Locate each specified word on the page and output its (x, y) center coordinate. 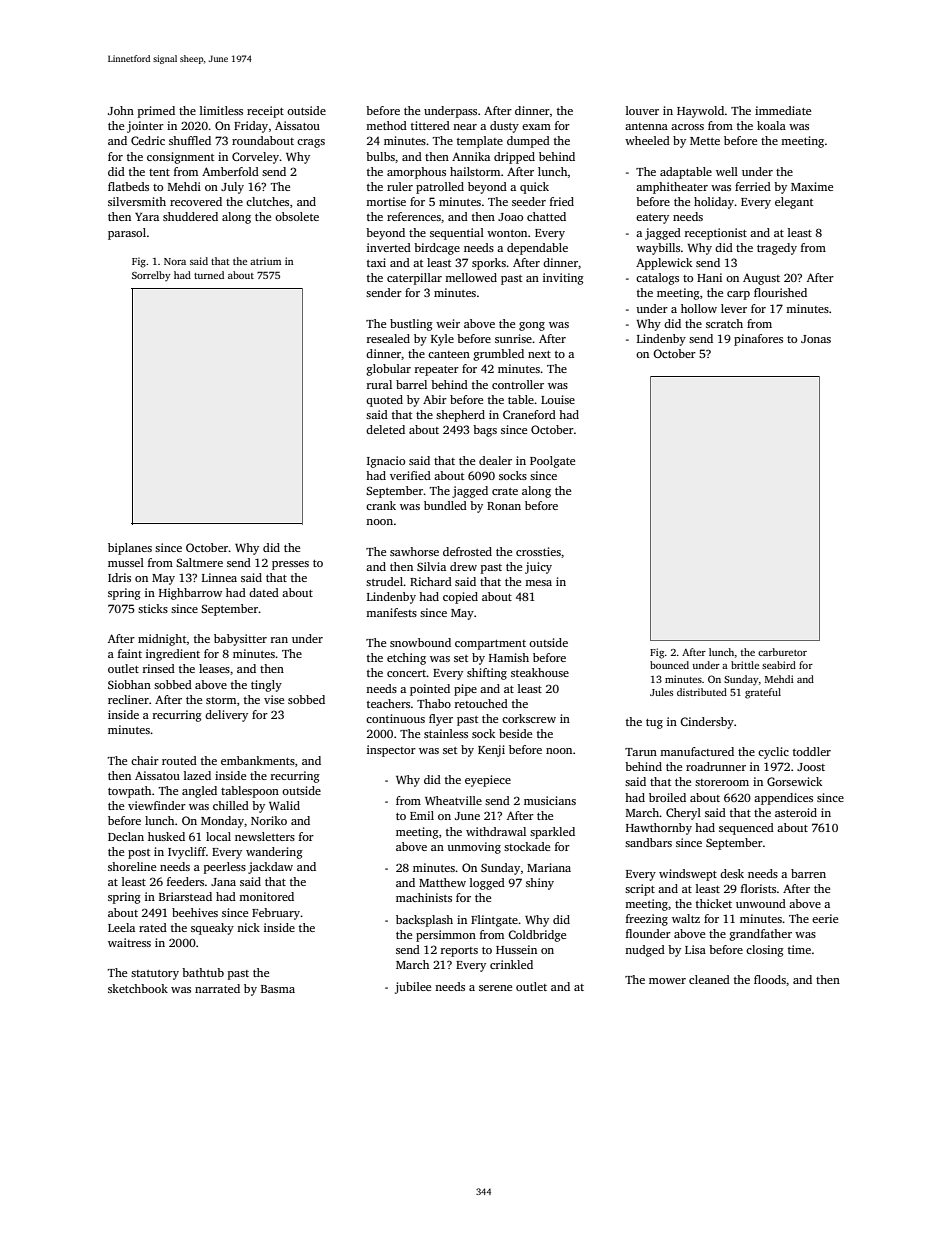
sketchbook (138, 988)
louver (642, 110)
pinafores (758, 340)
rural (379, 384)
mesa (538, 583)
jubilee (413, 988)
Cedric (148, 140)
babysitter (240, 640)
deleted (385, 429)
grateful (763, 693)
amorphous (416, 173)
